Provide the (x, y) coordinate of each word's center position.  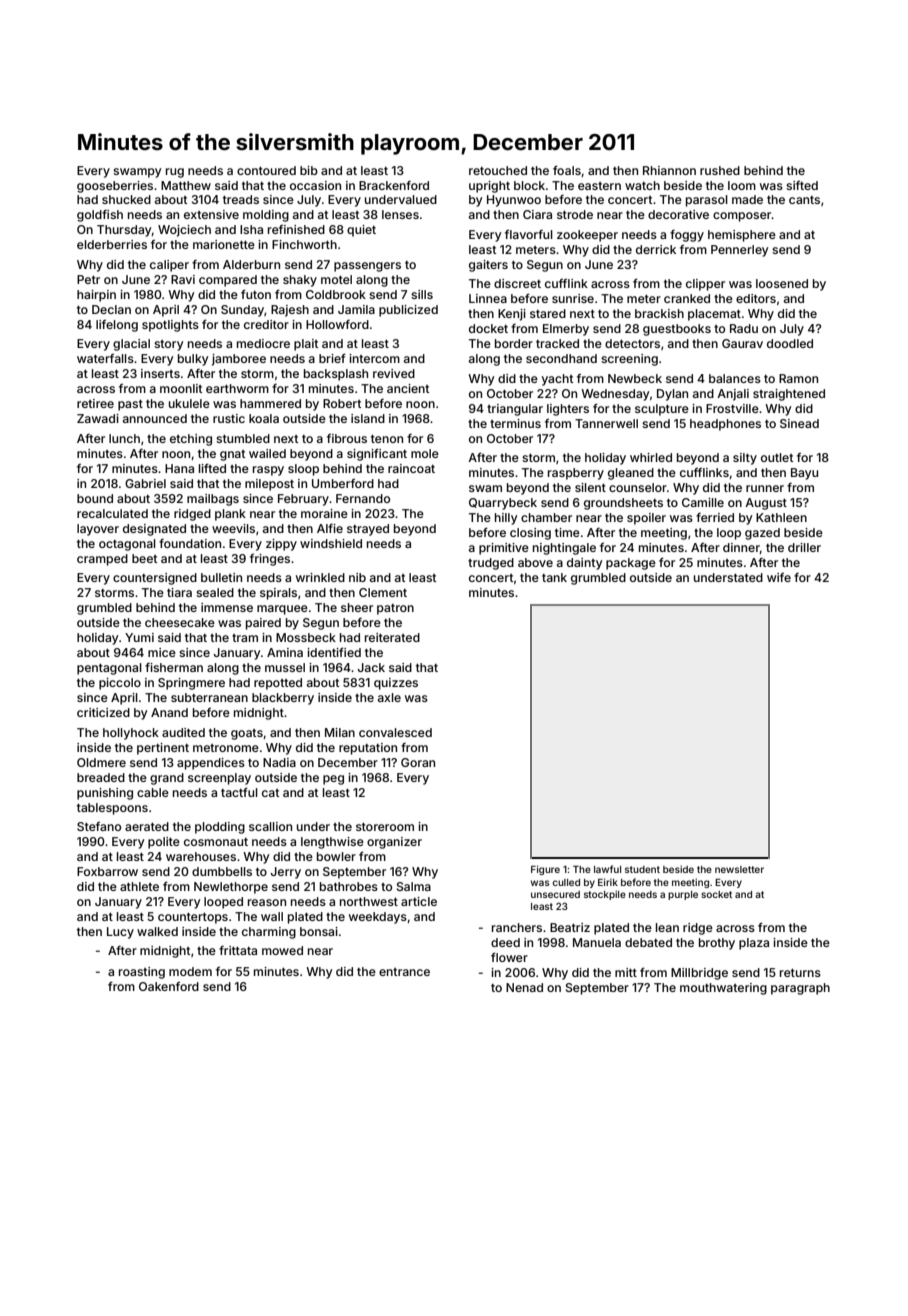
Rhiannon (669, 170)
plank (230, 515)
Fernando (363, 498)
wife (779, 577)
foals (567, 170)
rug (175, 173)
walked (157, 931)
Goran (418, 762)
